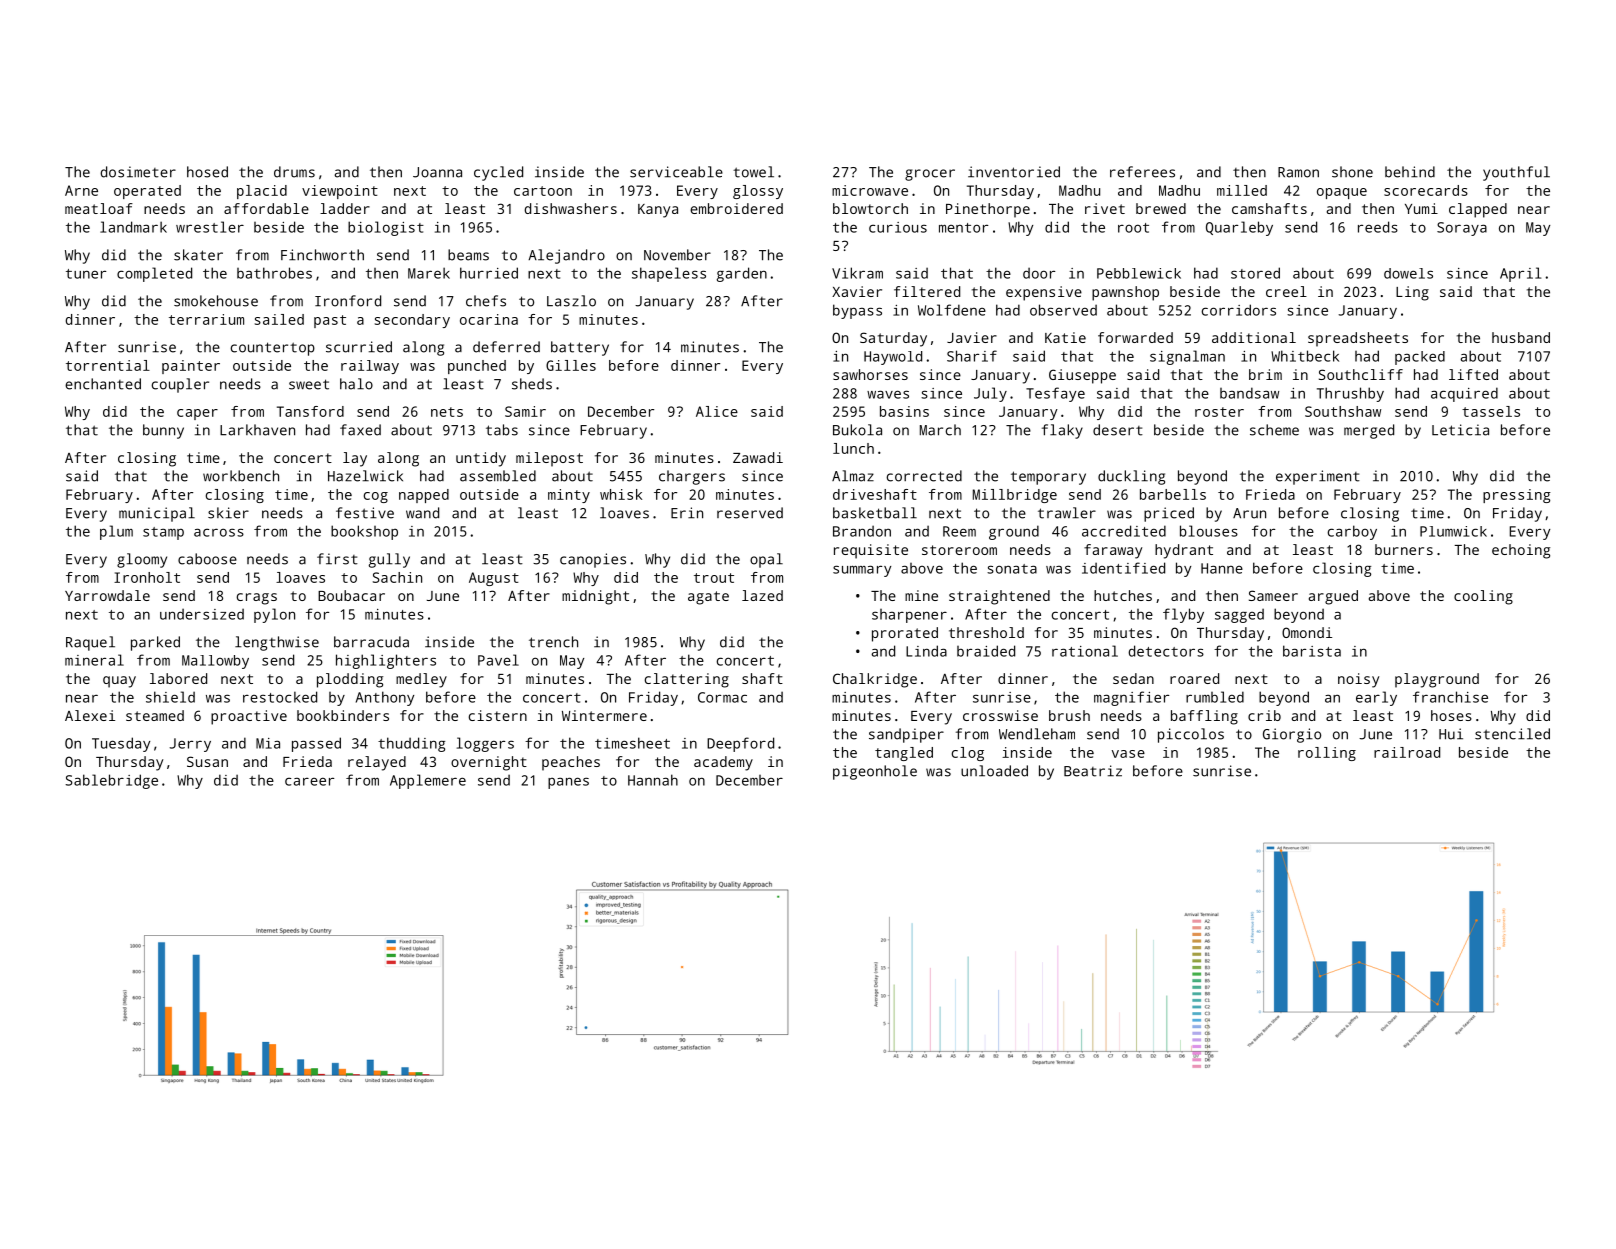 The height and width of the screenshot is (1249, 1616). Describe the element at coordinates (875, 772) in the screenshot. I see `pigeonhole` at that location.
